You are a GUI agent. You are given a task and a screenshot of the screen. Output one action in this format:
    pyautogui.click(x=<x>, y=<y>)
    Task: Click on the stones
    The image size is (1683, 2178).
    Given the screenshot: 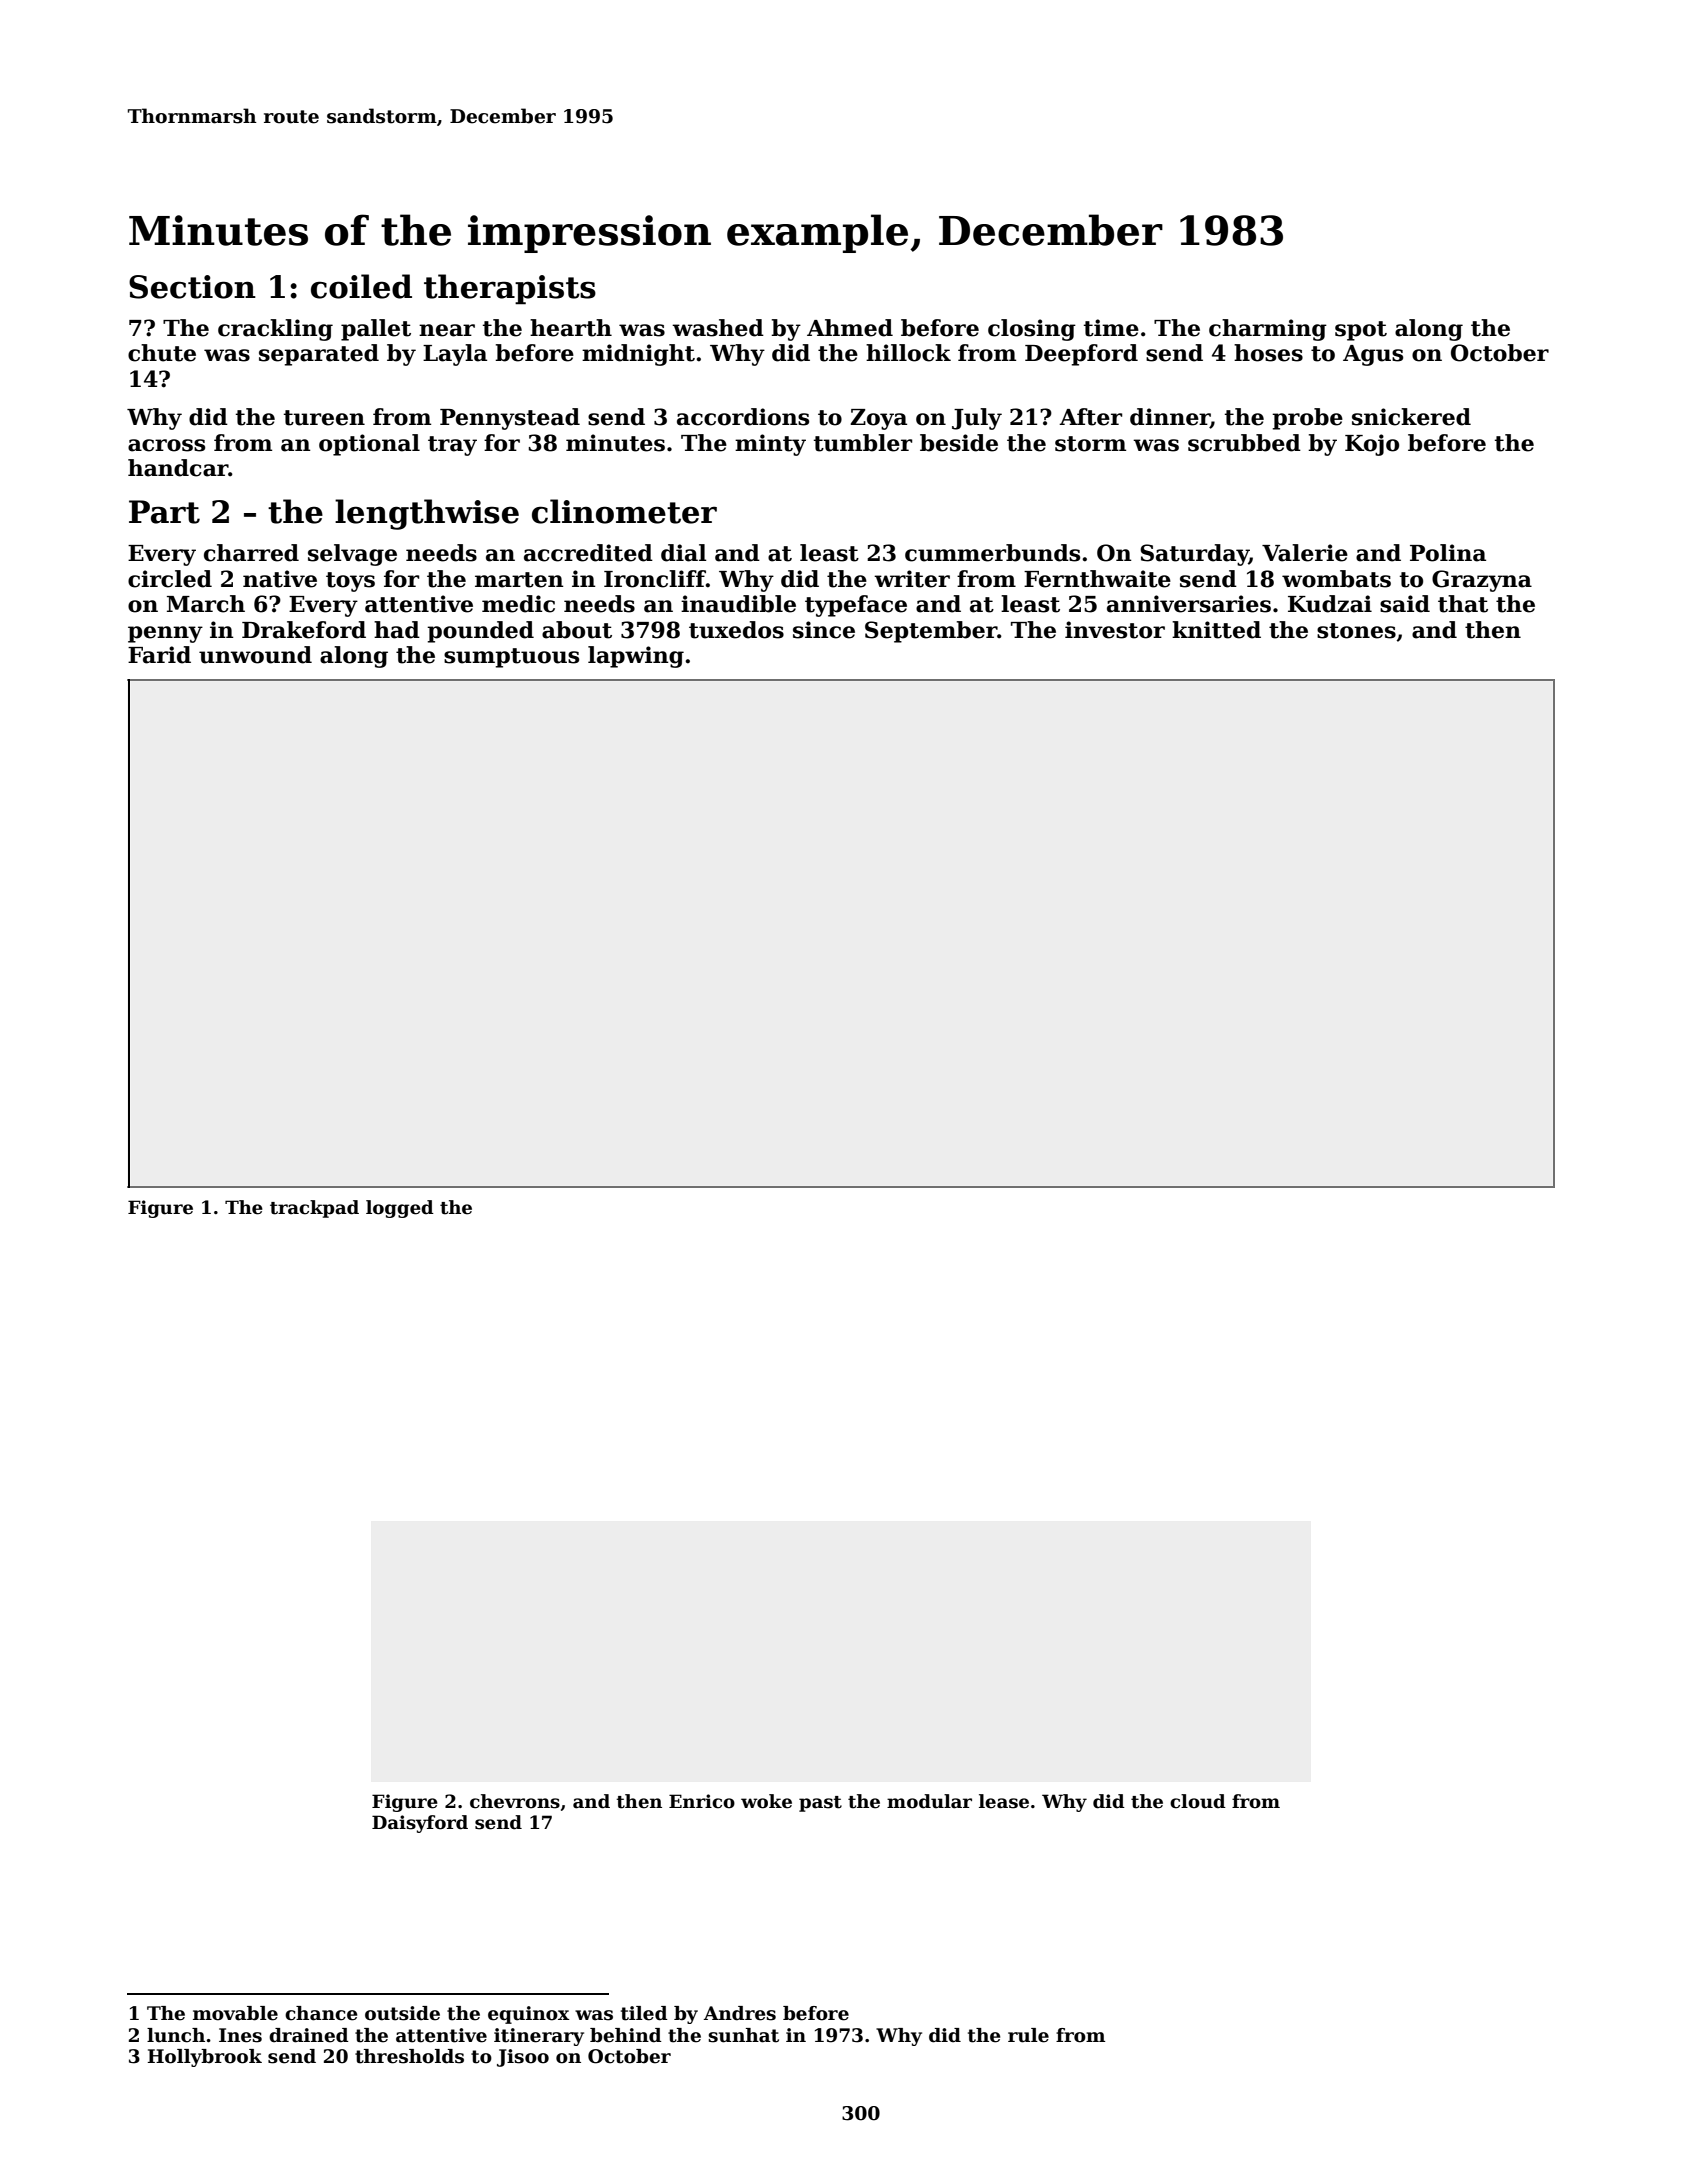 What is the action you would take?
    pyautogui.click(x=1356, y=631)
